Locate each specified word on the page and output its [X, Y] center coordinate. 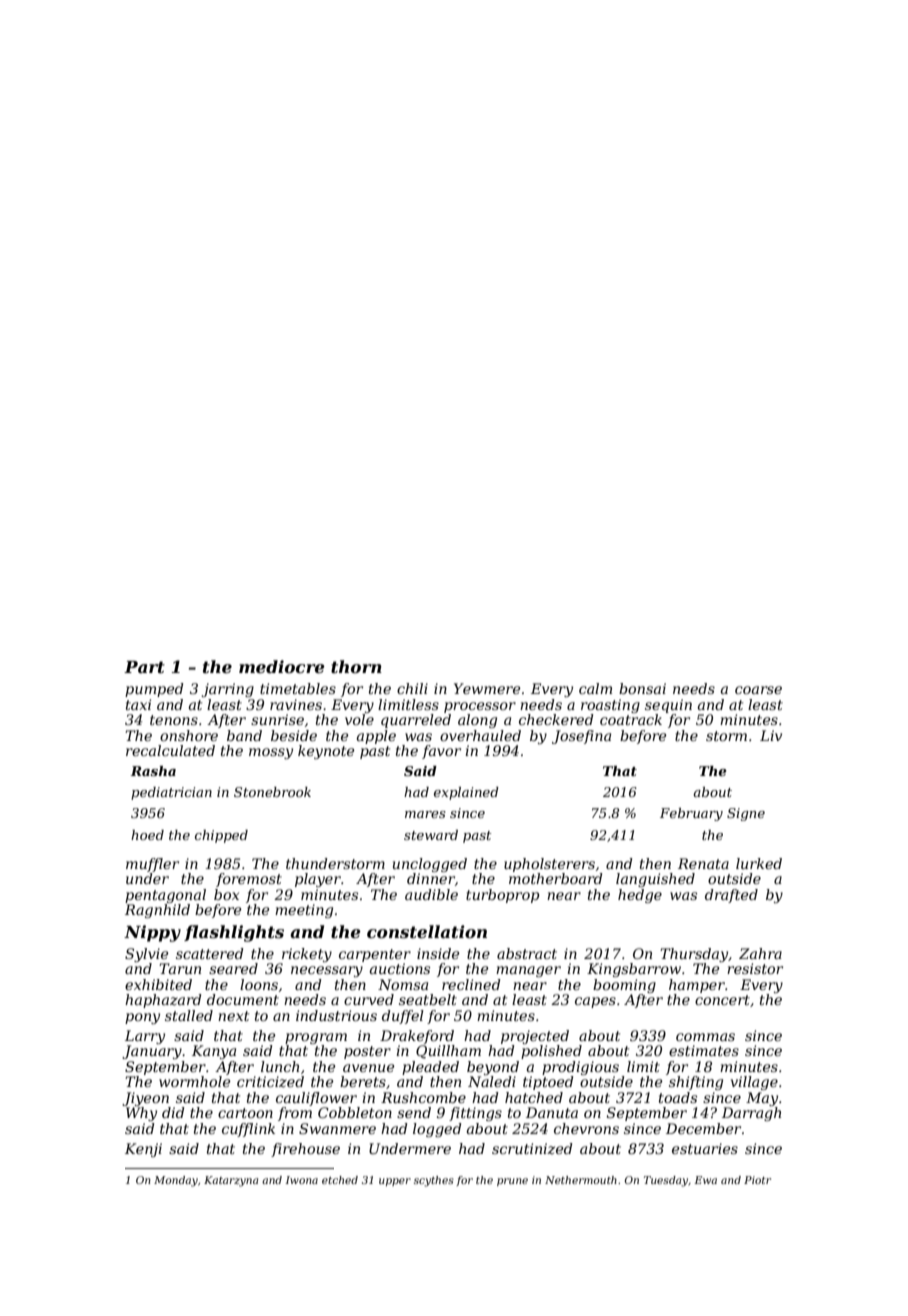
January [152, 1052]
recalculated [170, 750]
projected [535, 1037]
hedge [640, 896]
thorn [356, 666]
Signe [746, 814]
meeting [304, 911]
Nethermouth [581, 1180]
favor [441, 752]
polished [551, 1052]
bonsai [642, 688]
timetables [298, 688]
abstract [527, 953]
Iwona [301, 1180]
